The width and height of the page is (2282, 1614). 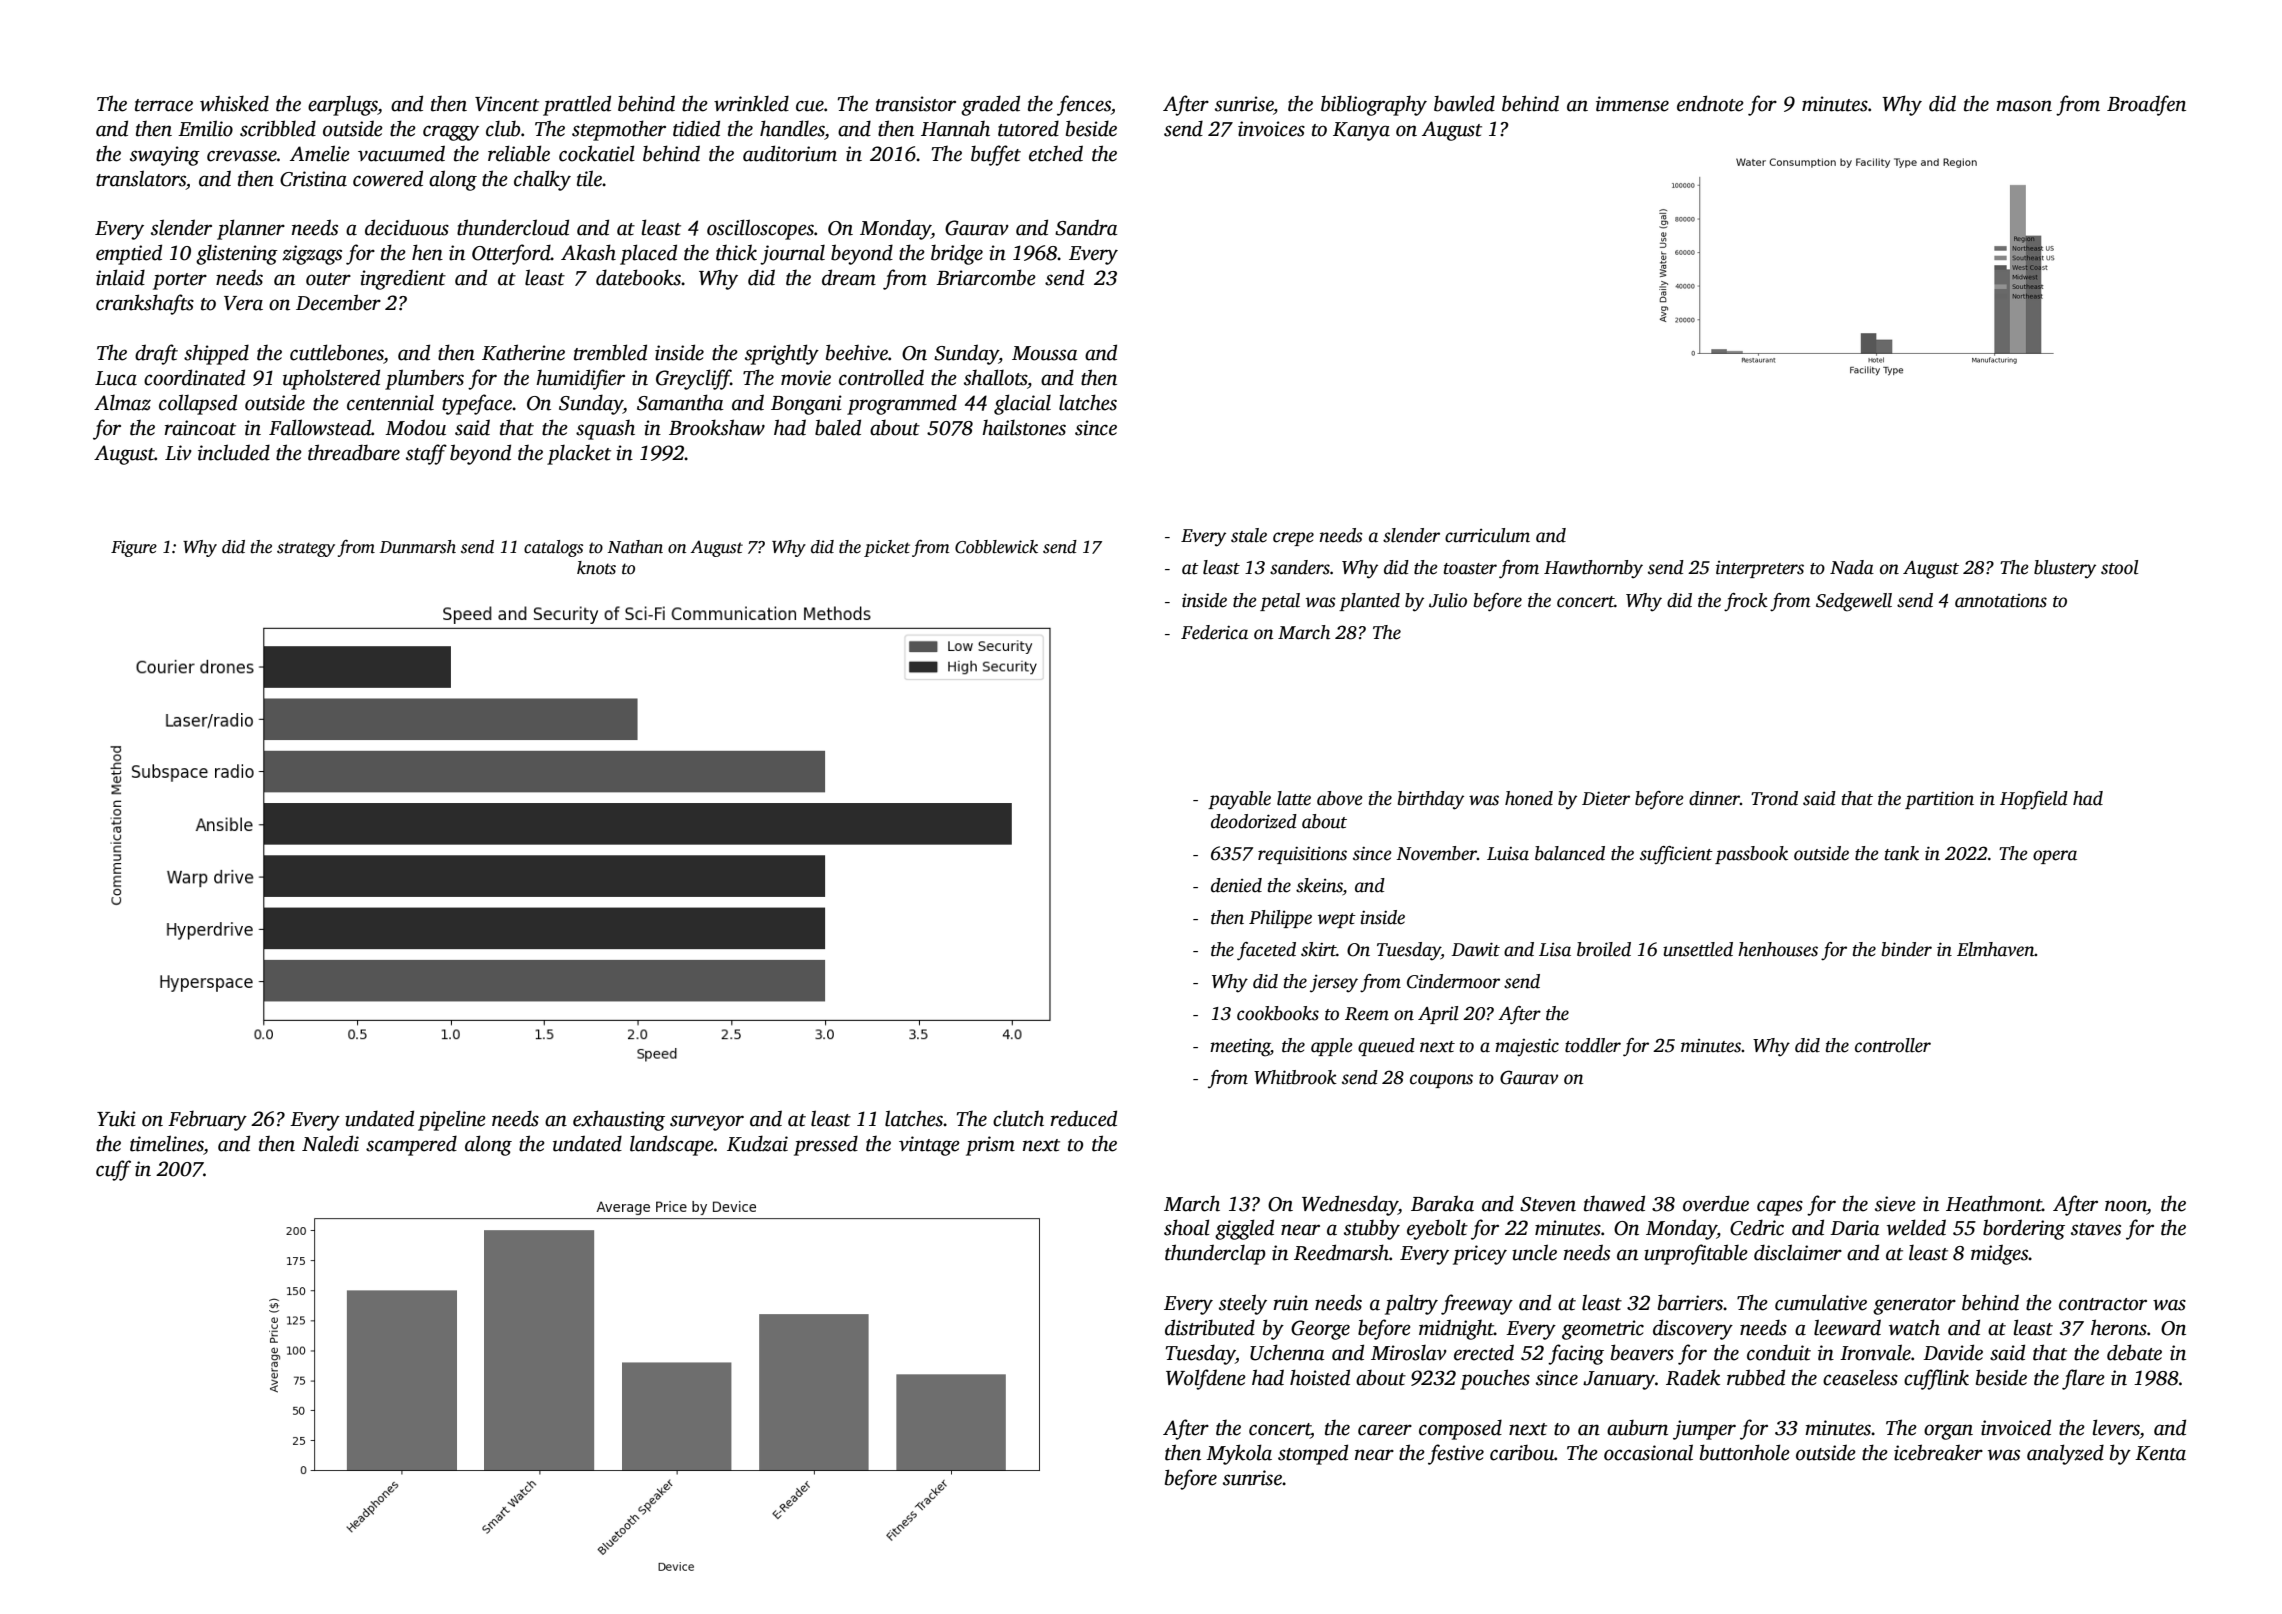 I want to click on immense, so click(x=1632, y=104).
